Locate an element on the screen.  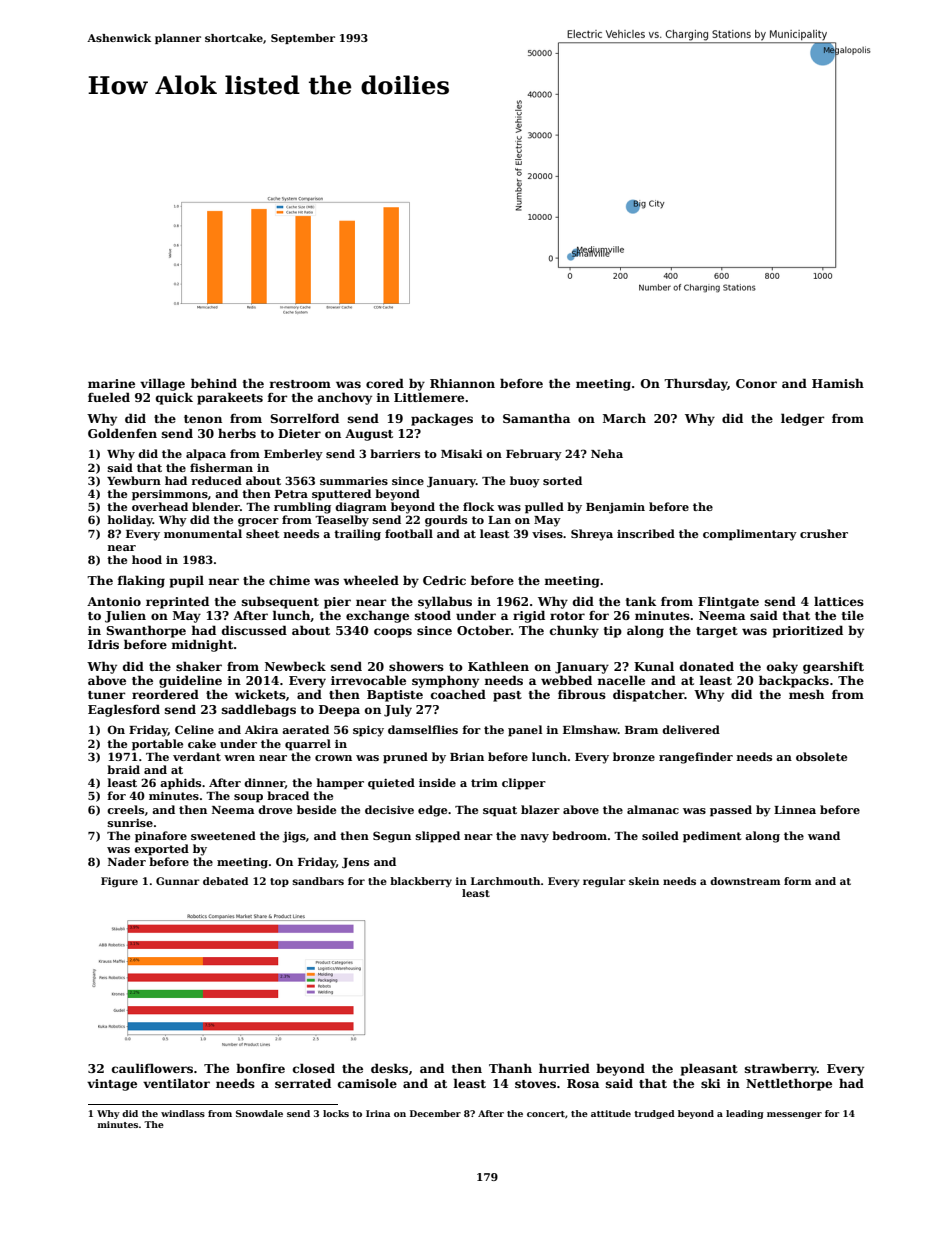
rumbling is located at coordinates (302, 508).
